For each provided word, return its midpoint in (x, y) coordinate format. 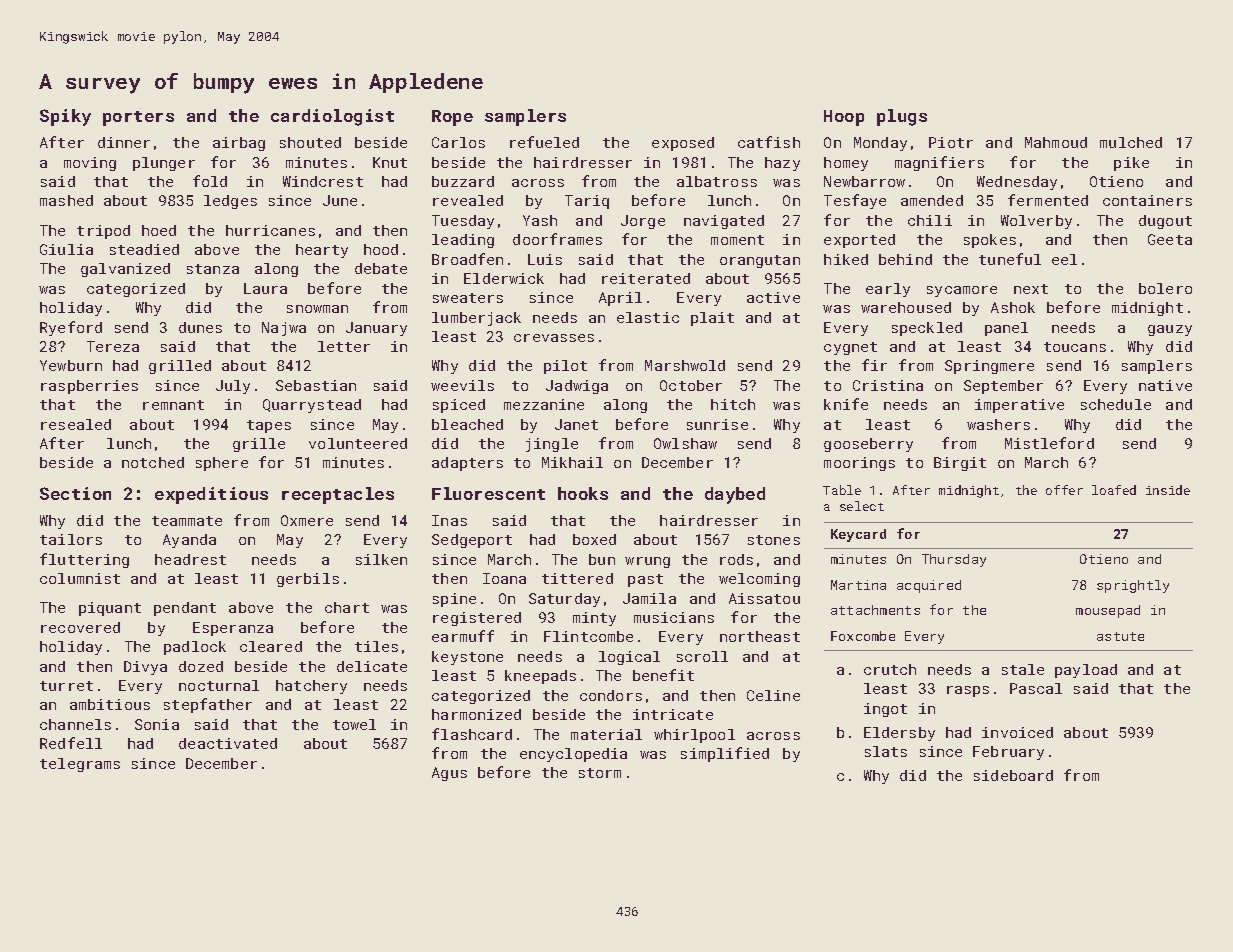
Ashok (1013, 307)
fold (210, 181)
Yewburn (71, 365)
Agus (449, 774)
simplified (725, 754)
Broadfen (467, 259)
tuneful (1010, 259)
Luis (545, 259)
